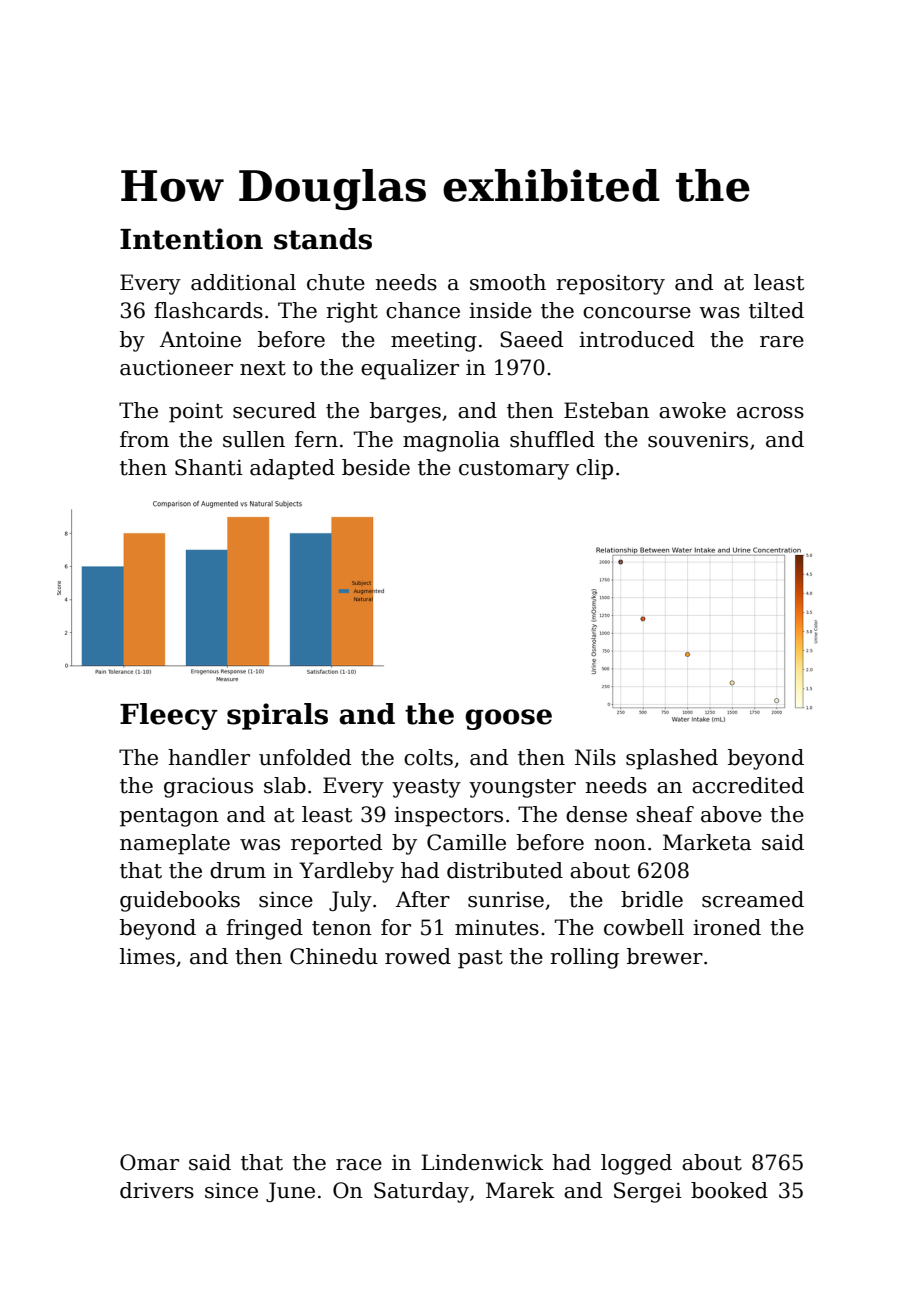  Describe the element at coordinates (748, 785) in the document. I see `accredited` at that location.
